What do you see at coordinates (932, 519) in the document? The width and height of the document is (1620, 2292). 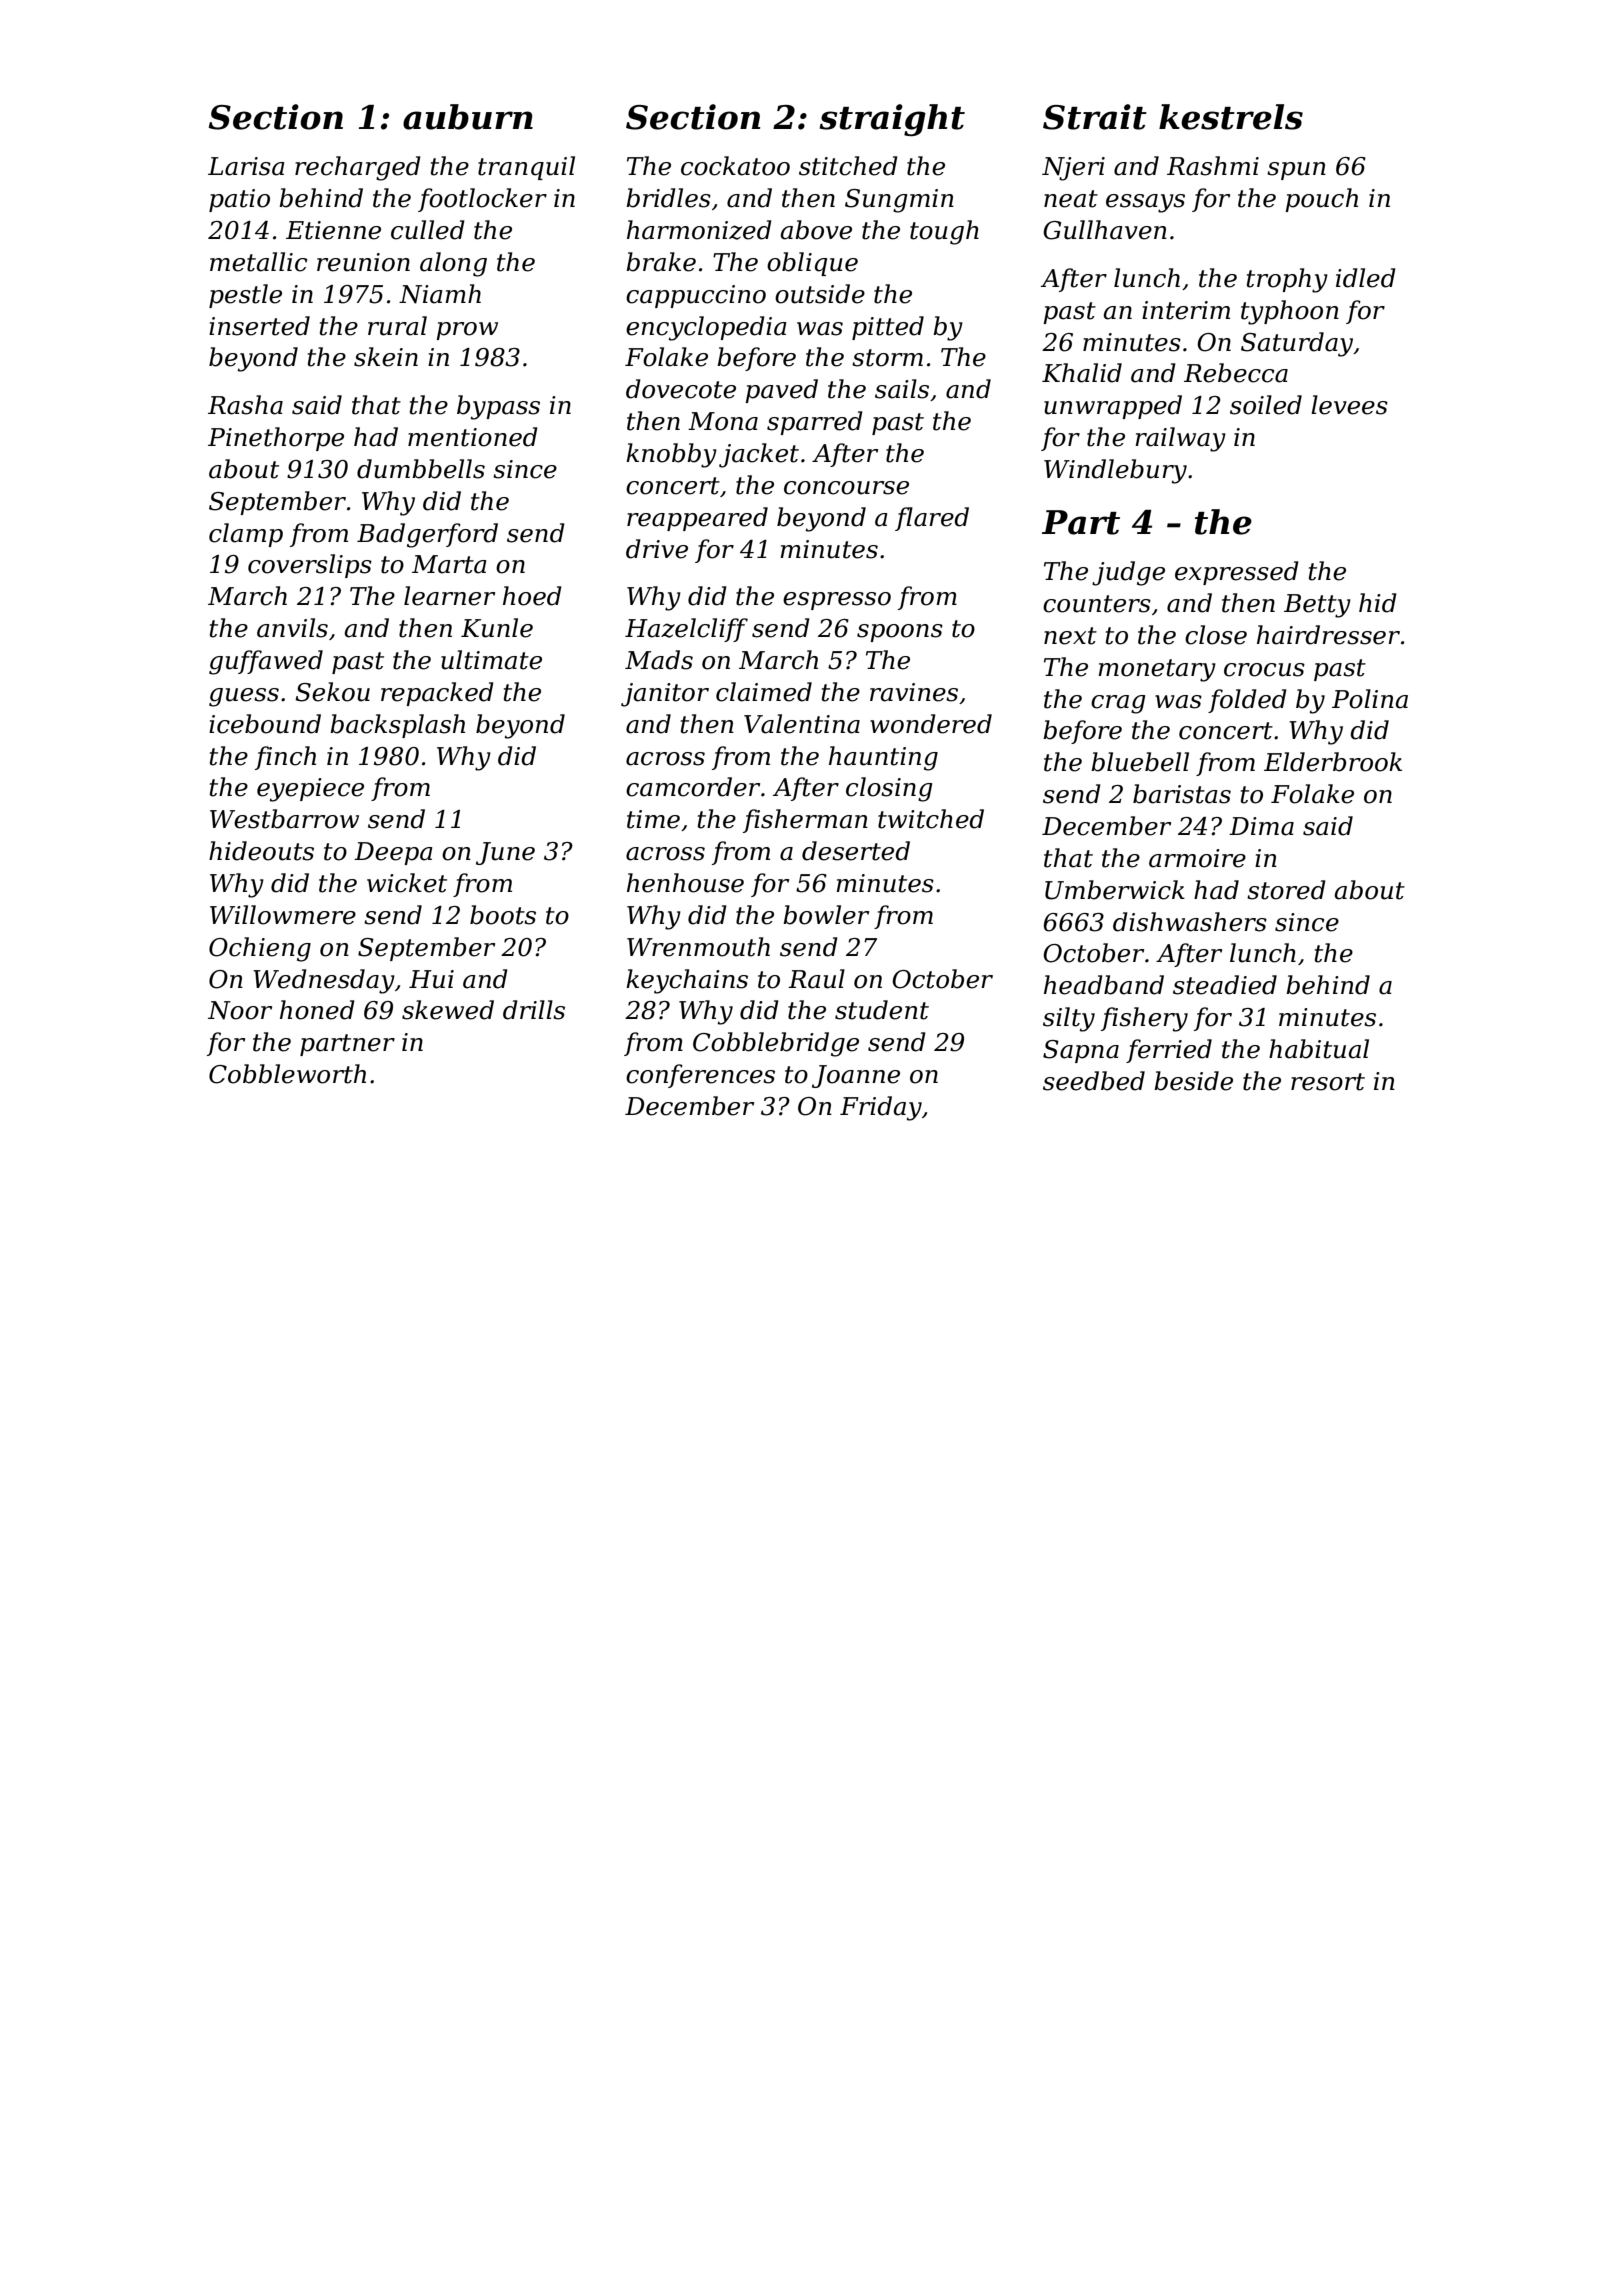 I see `flared` at bounding box center [932, 519].
